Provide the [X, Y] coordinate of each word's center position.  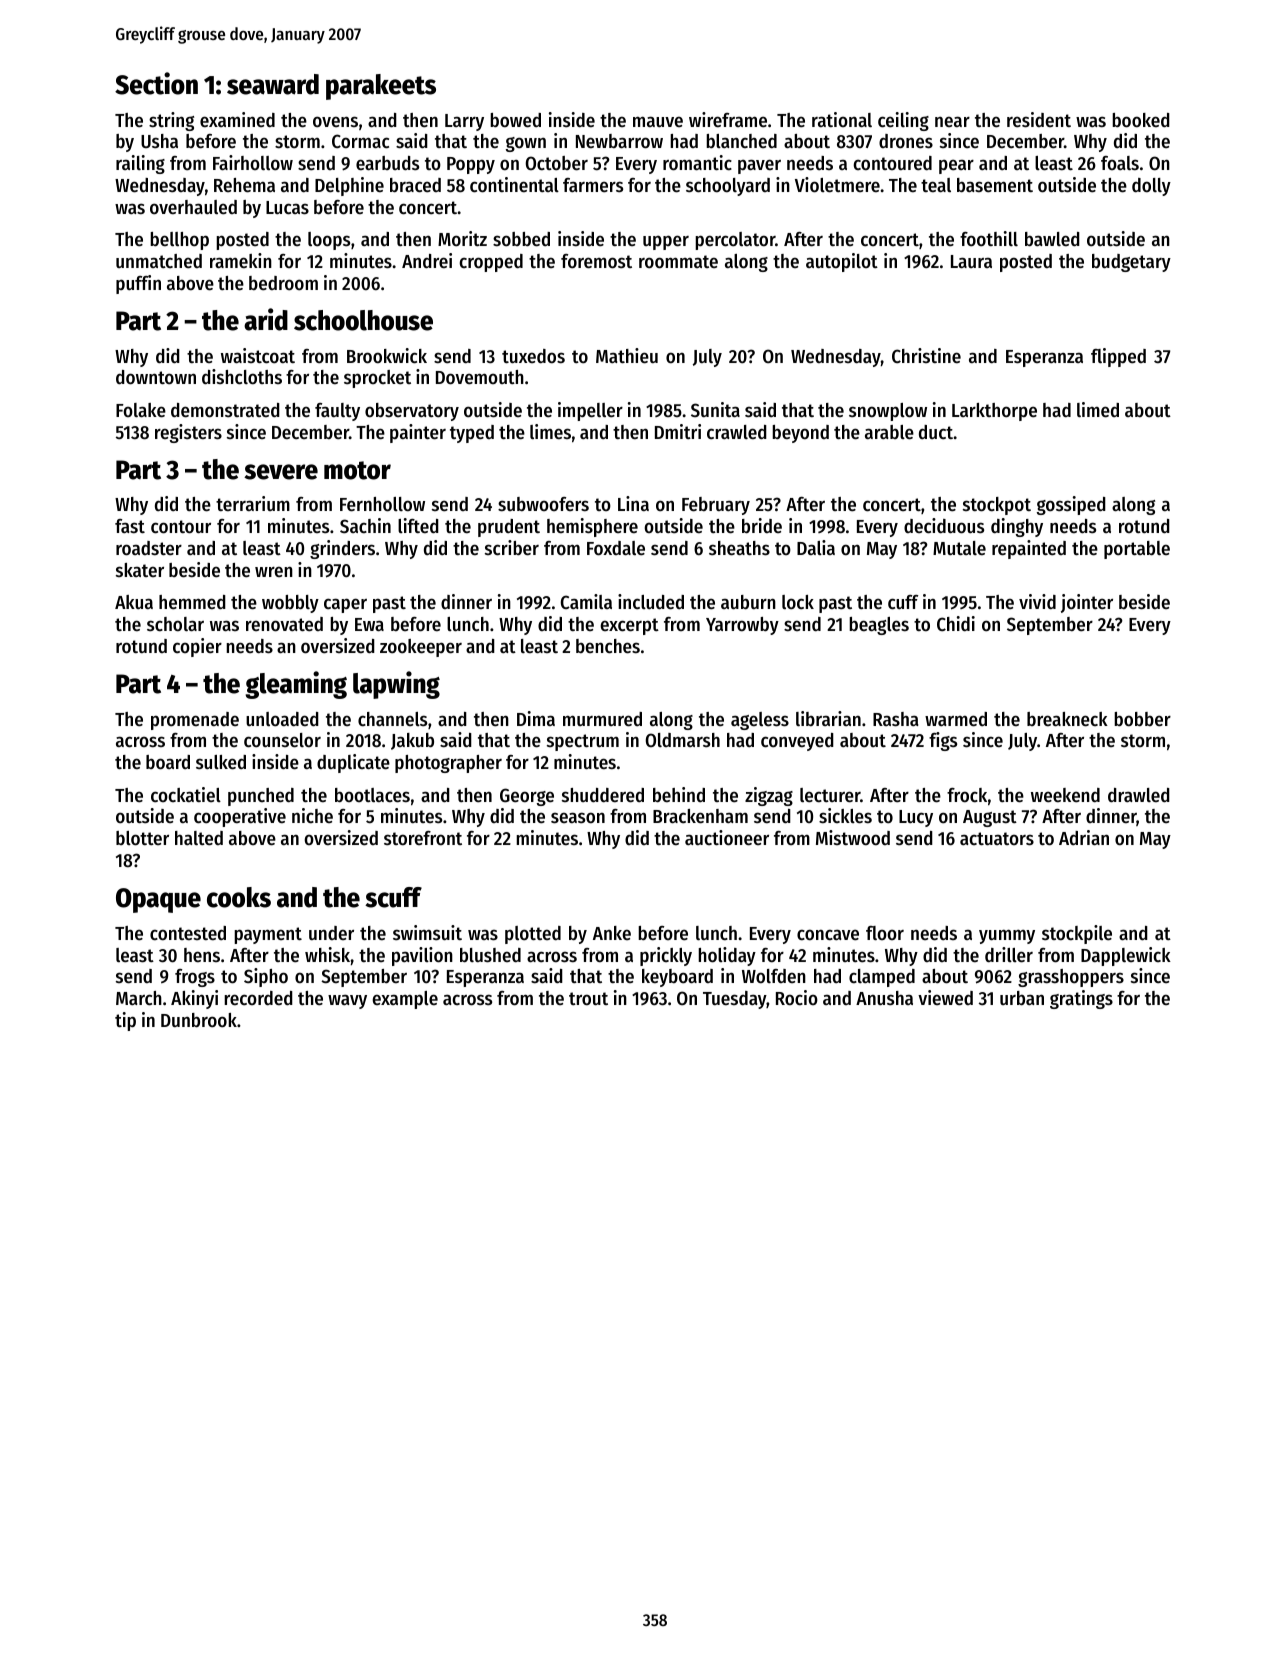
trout [588, 999]
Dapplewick [1126, 956]
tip [125, 1021]
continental [514, 185]
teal [936, 185]
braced [415, 185]
